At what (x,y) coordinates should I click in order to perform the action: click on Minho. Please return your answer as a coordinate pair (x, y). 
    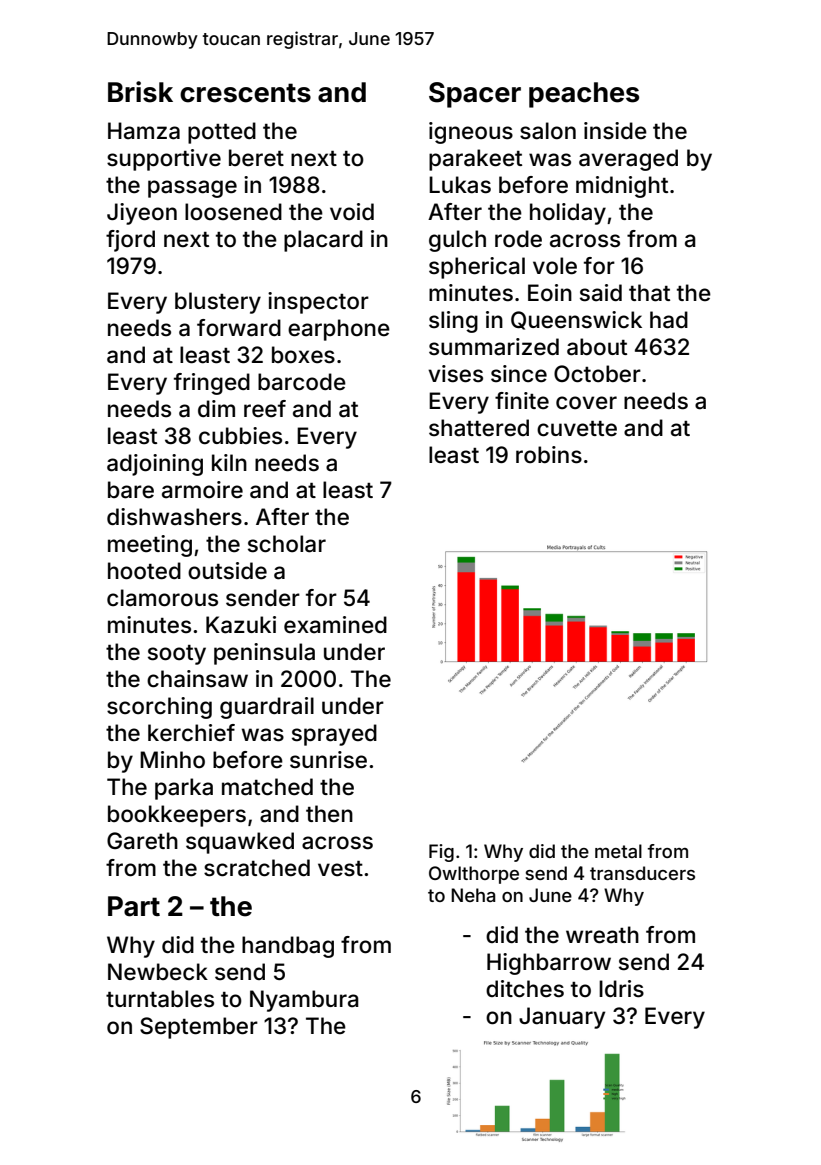
    Looking at the image, I should click on (172, 760).
